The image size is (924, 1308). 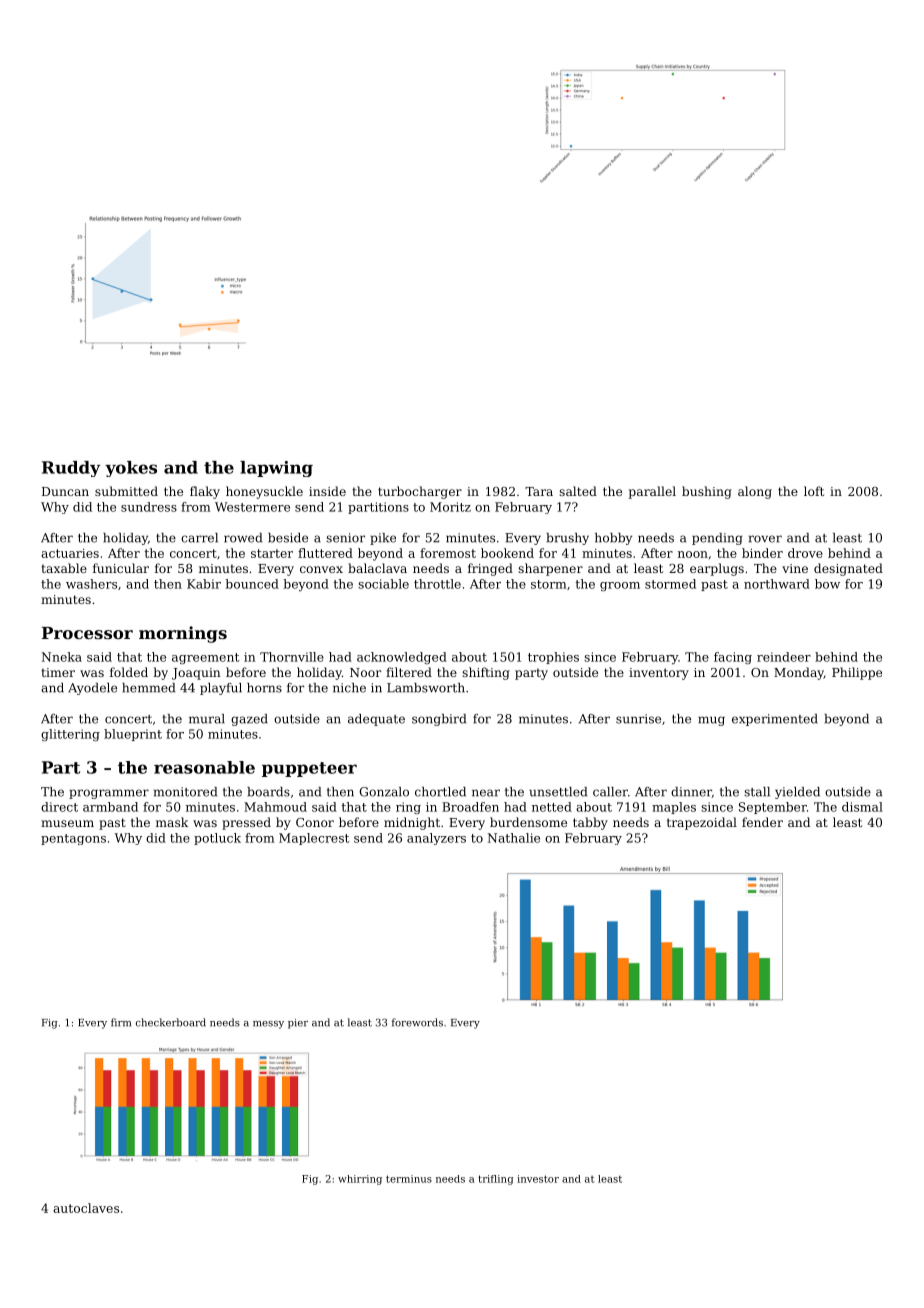 What do you see at coordinates (171, 1022) in the screenshot?
I see `checkerboard` at bounding box center [171, 1022].
